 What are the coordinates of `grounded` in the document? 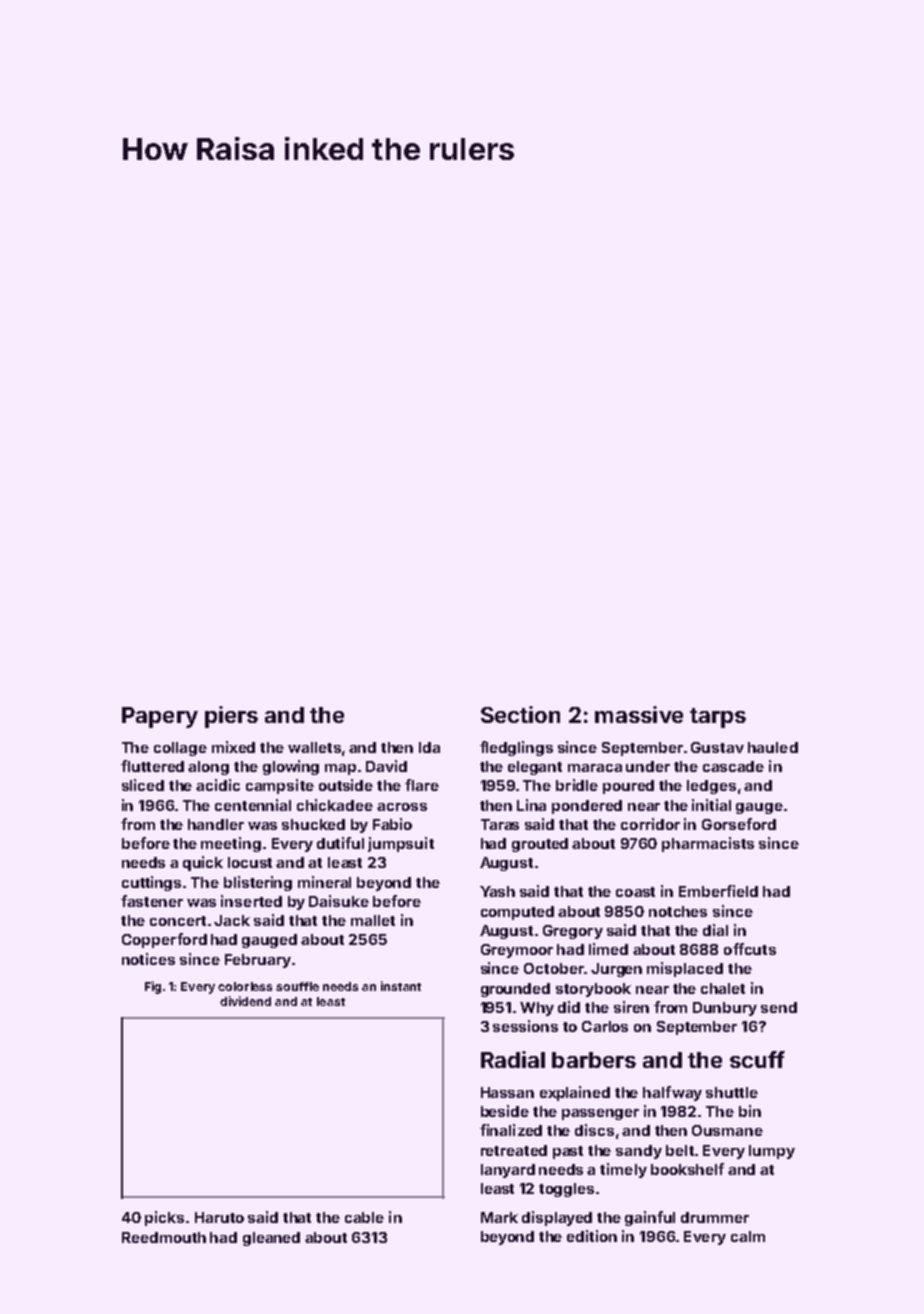 It's located at (515, 990).
